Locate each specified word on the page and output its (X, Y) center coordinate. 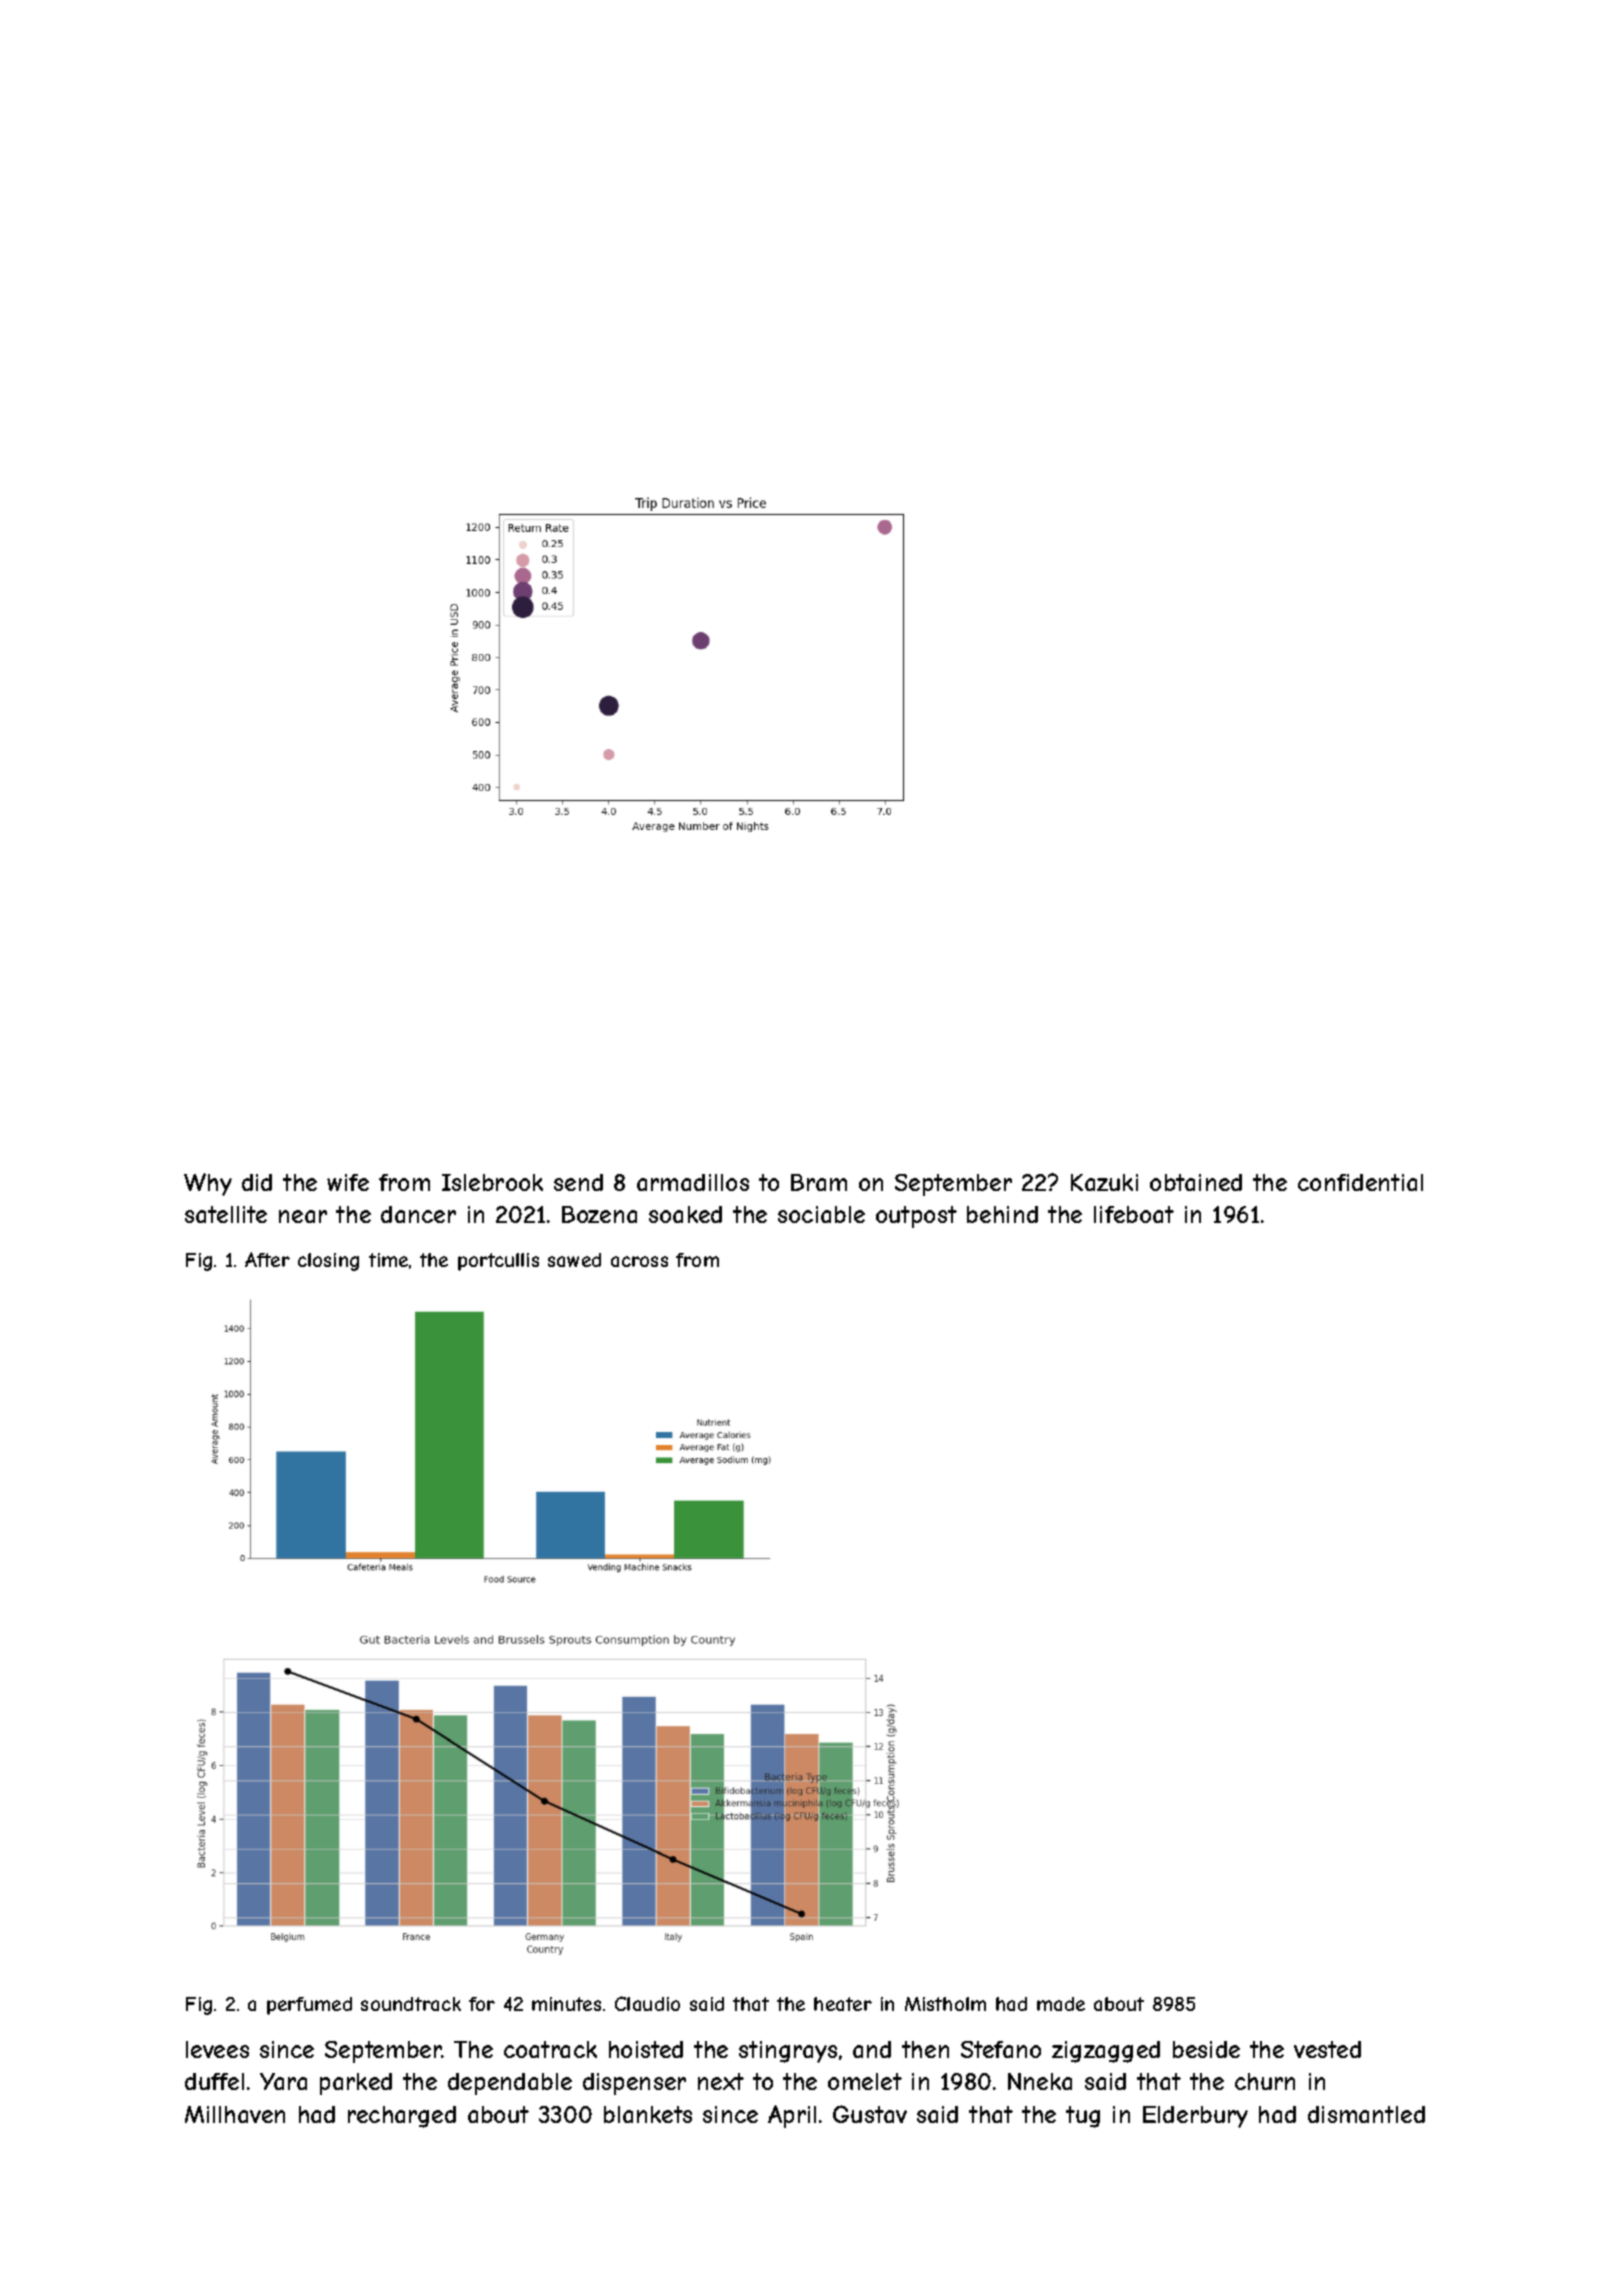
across (639, 1261)
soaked (685, 1214)
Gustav (870, 2114)
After (267, 1259)
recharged (402, 2117)
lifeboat (1134, 1214)
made (1061, 2004)
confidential (1360, 1182)
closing (328, 1262)
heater (843, 2004)
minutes (566, 2004)
